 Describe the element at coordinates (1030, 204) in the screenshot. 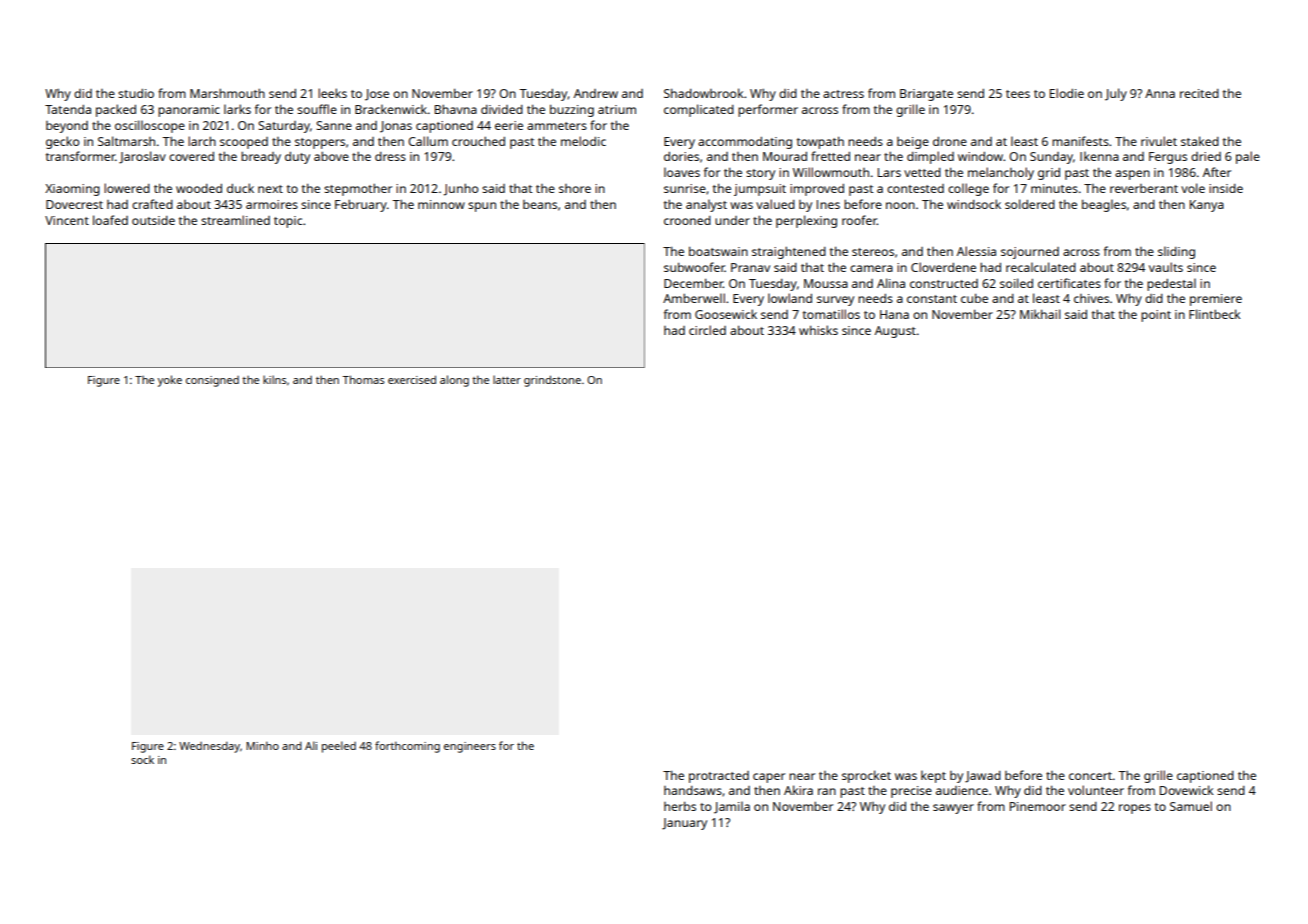

I see `soldered` at that location.
